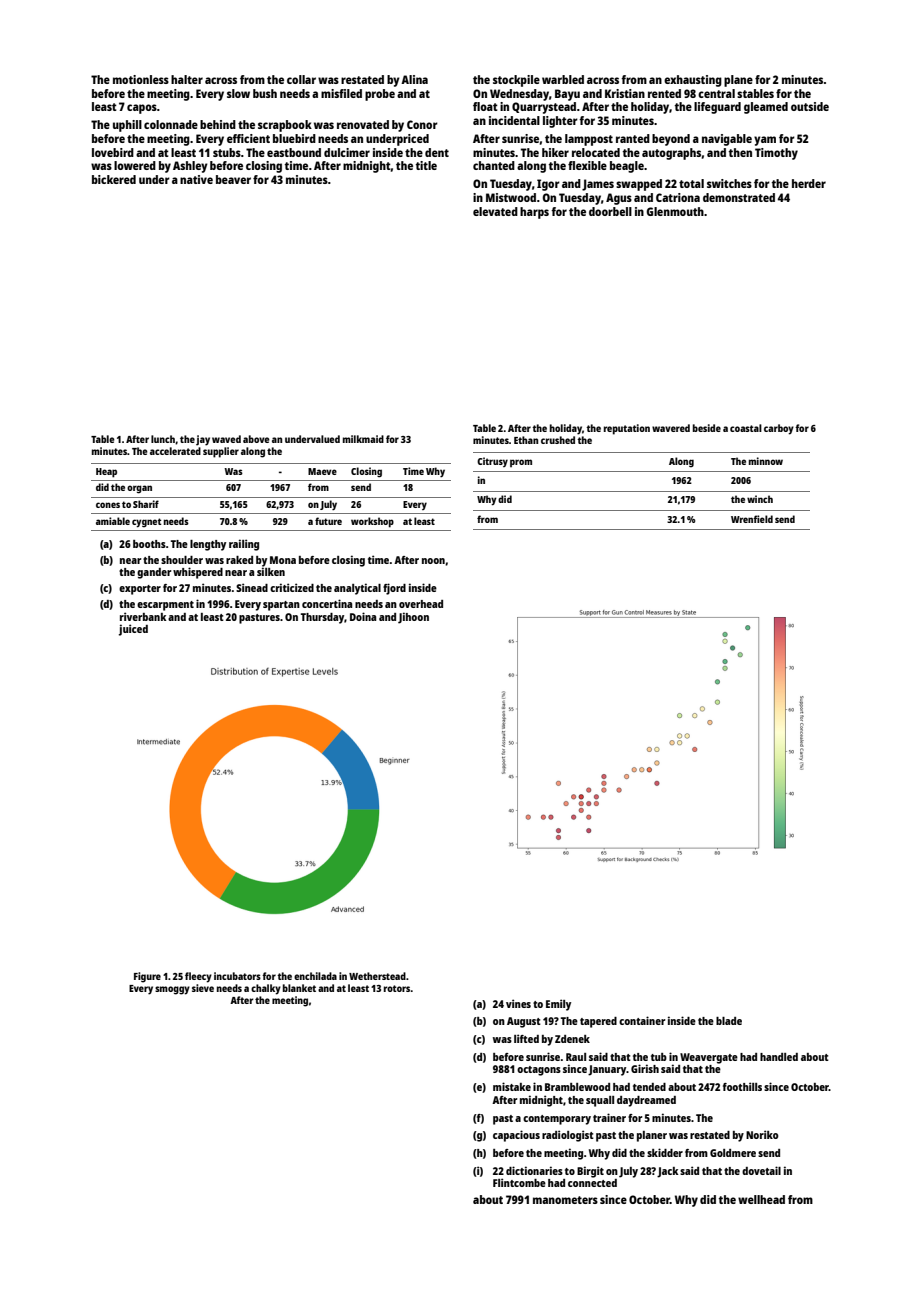 The image size is (924, 1308). What do you see at coordinates (560, 122) in the screenshot?
I see `lighter` at bounding box center [560, 122].
